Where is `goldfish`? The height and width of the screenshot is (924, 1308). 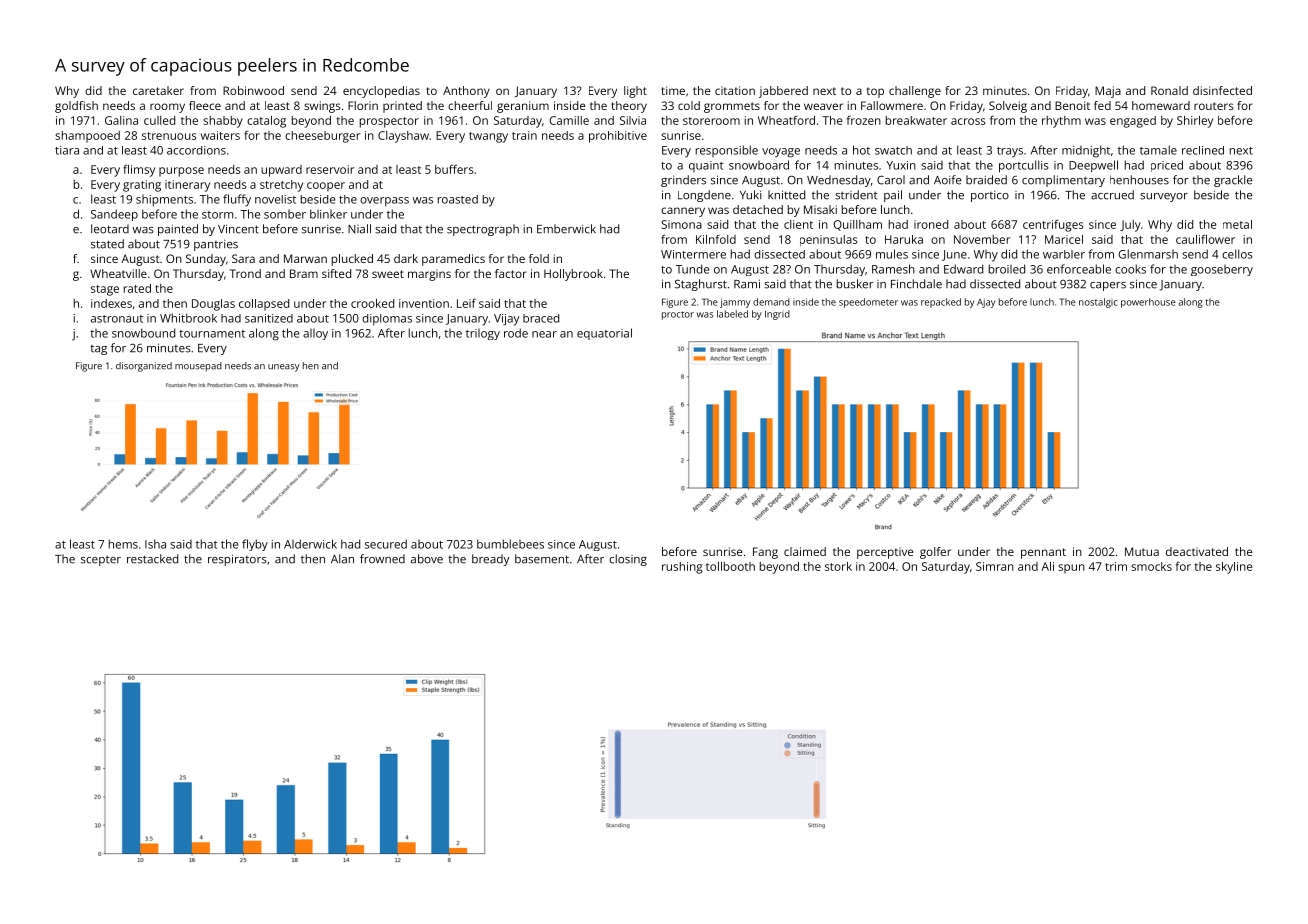
goldfish is located at coordinates (76, 107).
